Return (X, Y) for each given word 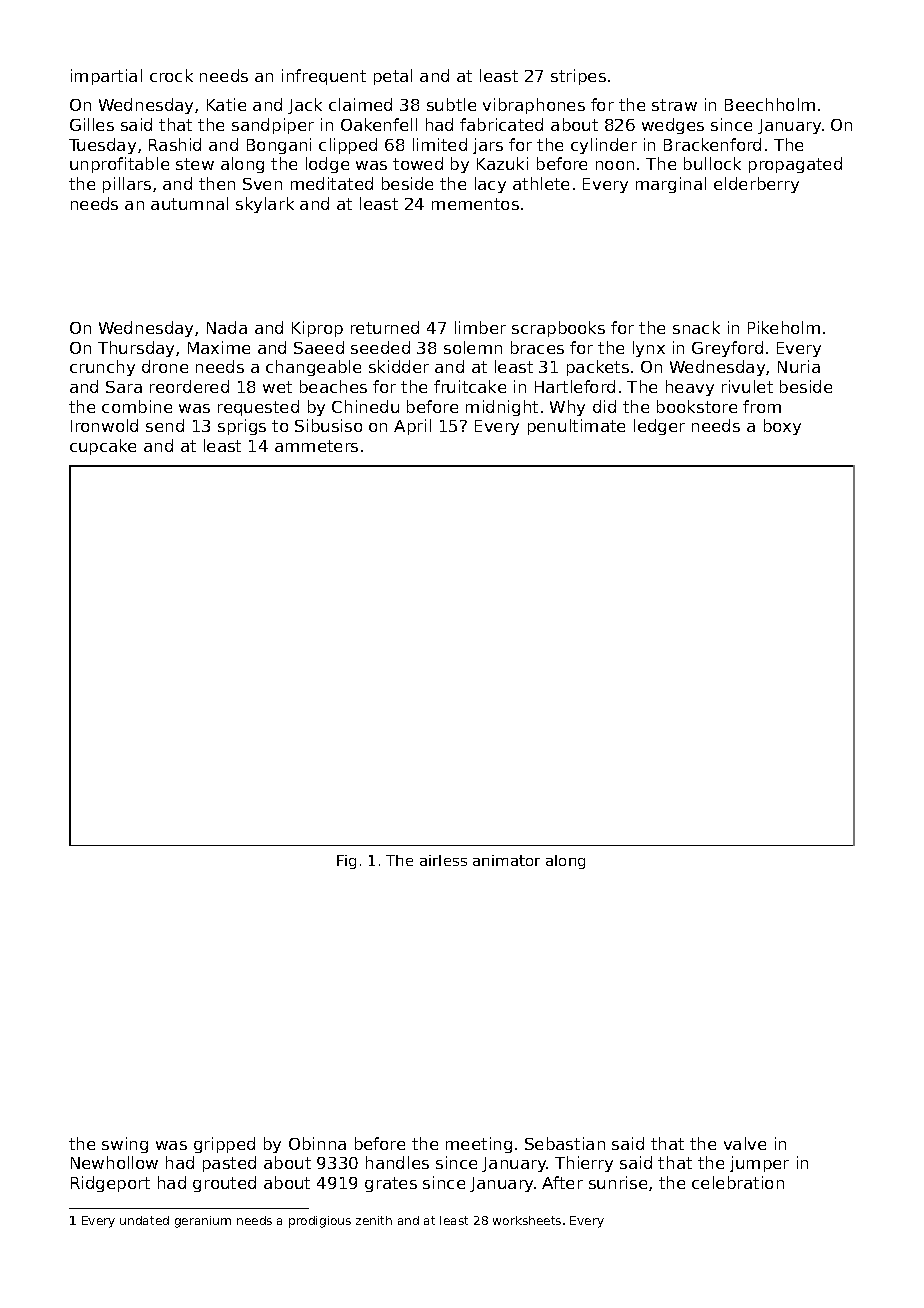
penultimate (576, 427)
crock (171, 75)
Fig (346, 862)
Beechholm (770, 104)
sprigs (242, 427)
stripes (578, 77)
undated (144, 1220)
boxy (782, 427)
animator (506, 860)
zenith (374, 1220)
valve (745, 1143)
